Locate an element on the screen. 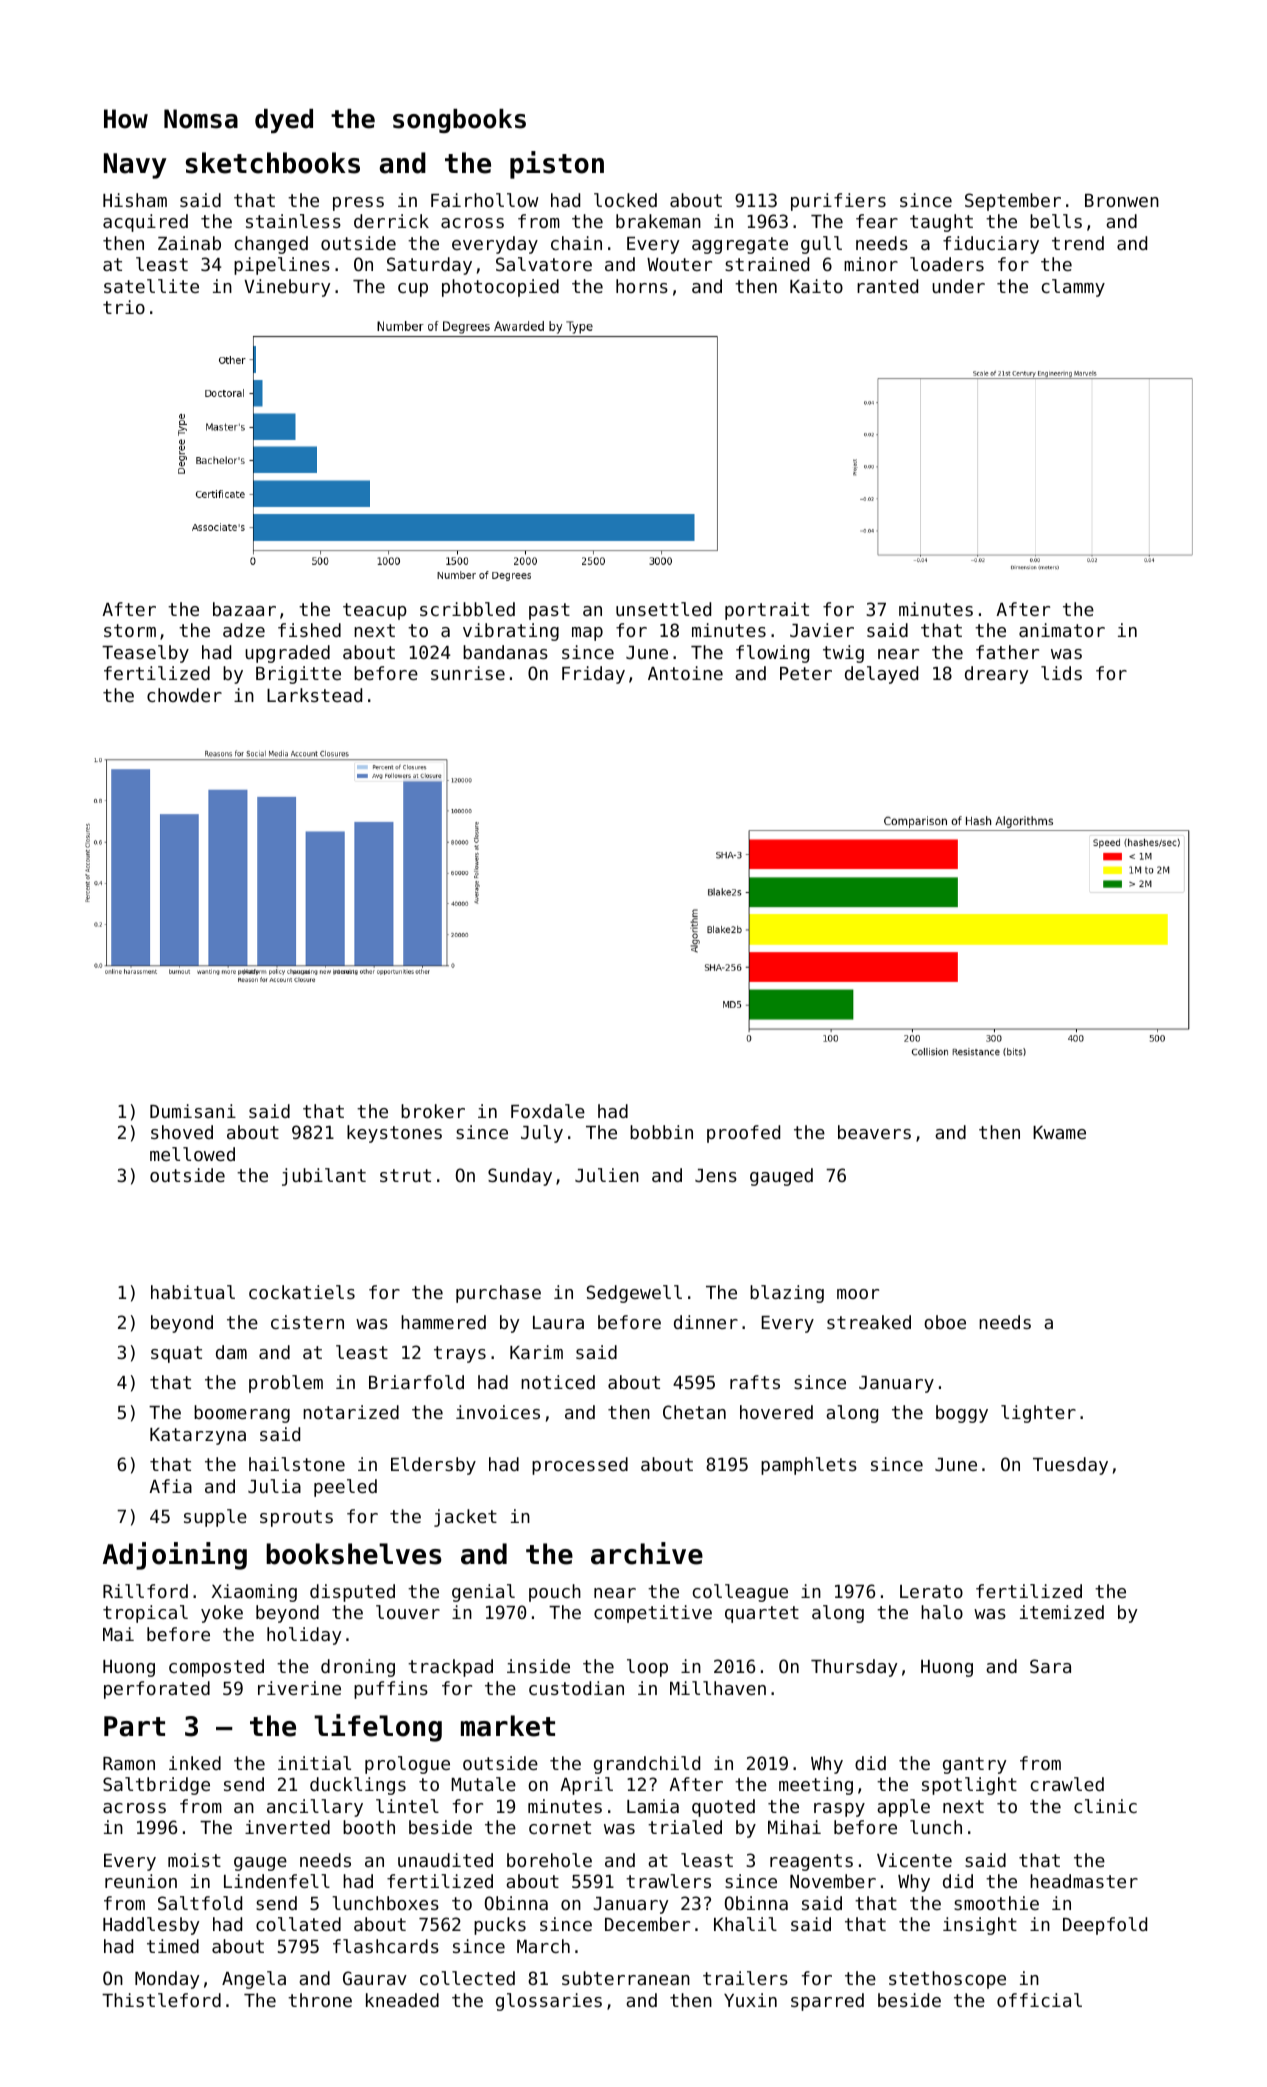  locked is located at coordinates (625, 200).
